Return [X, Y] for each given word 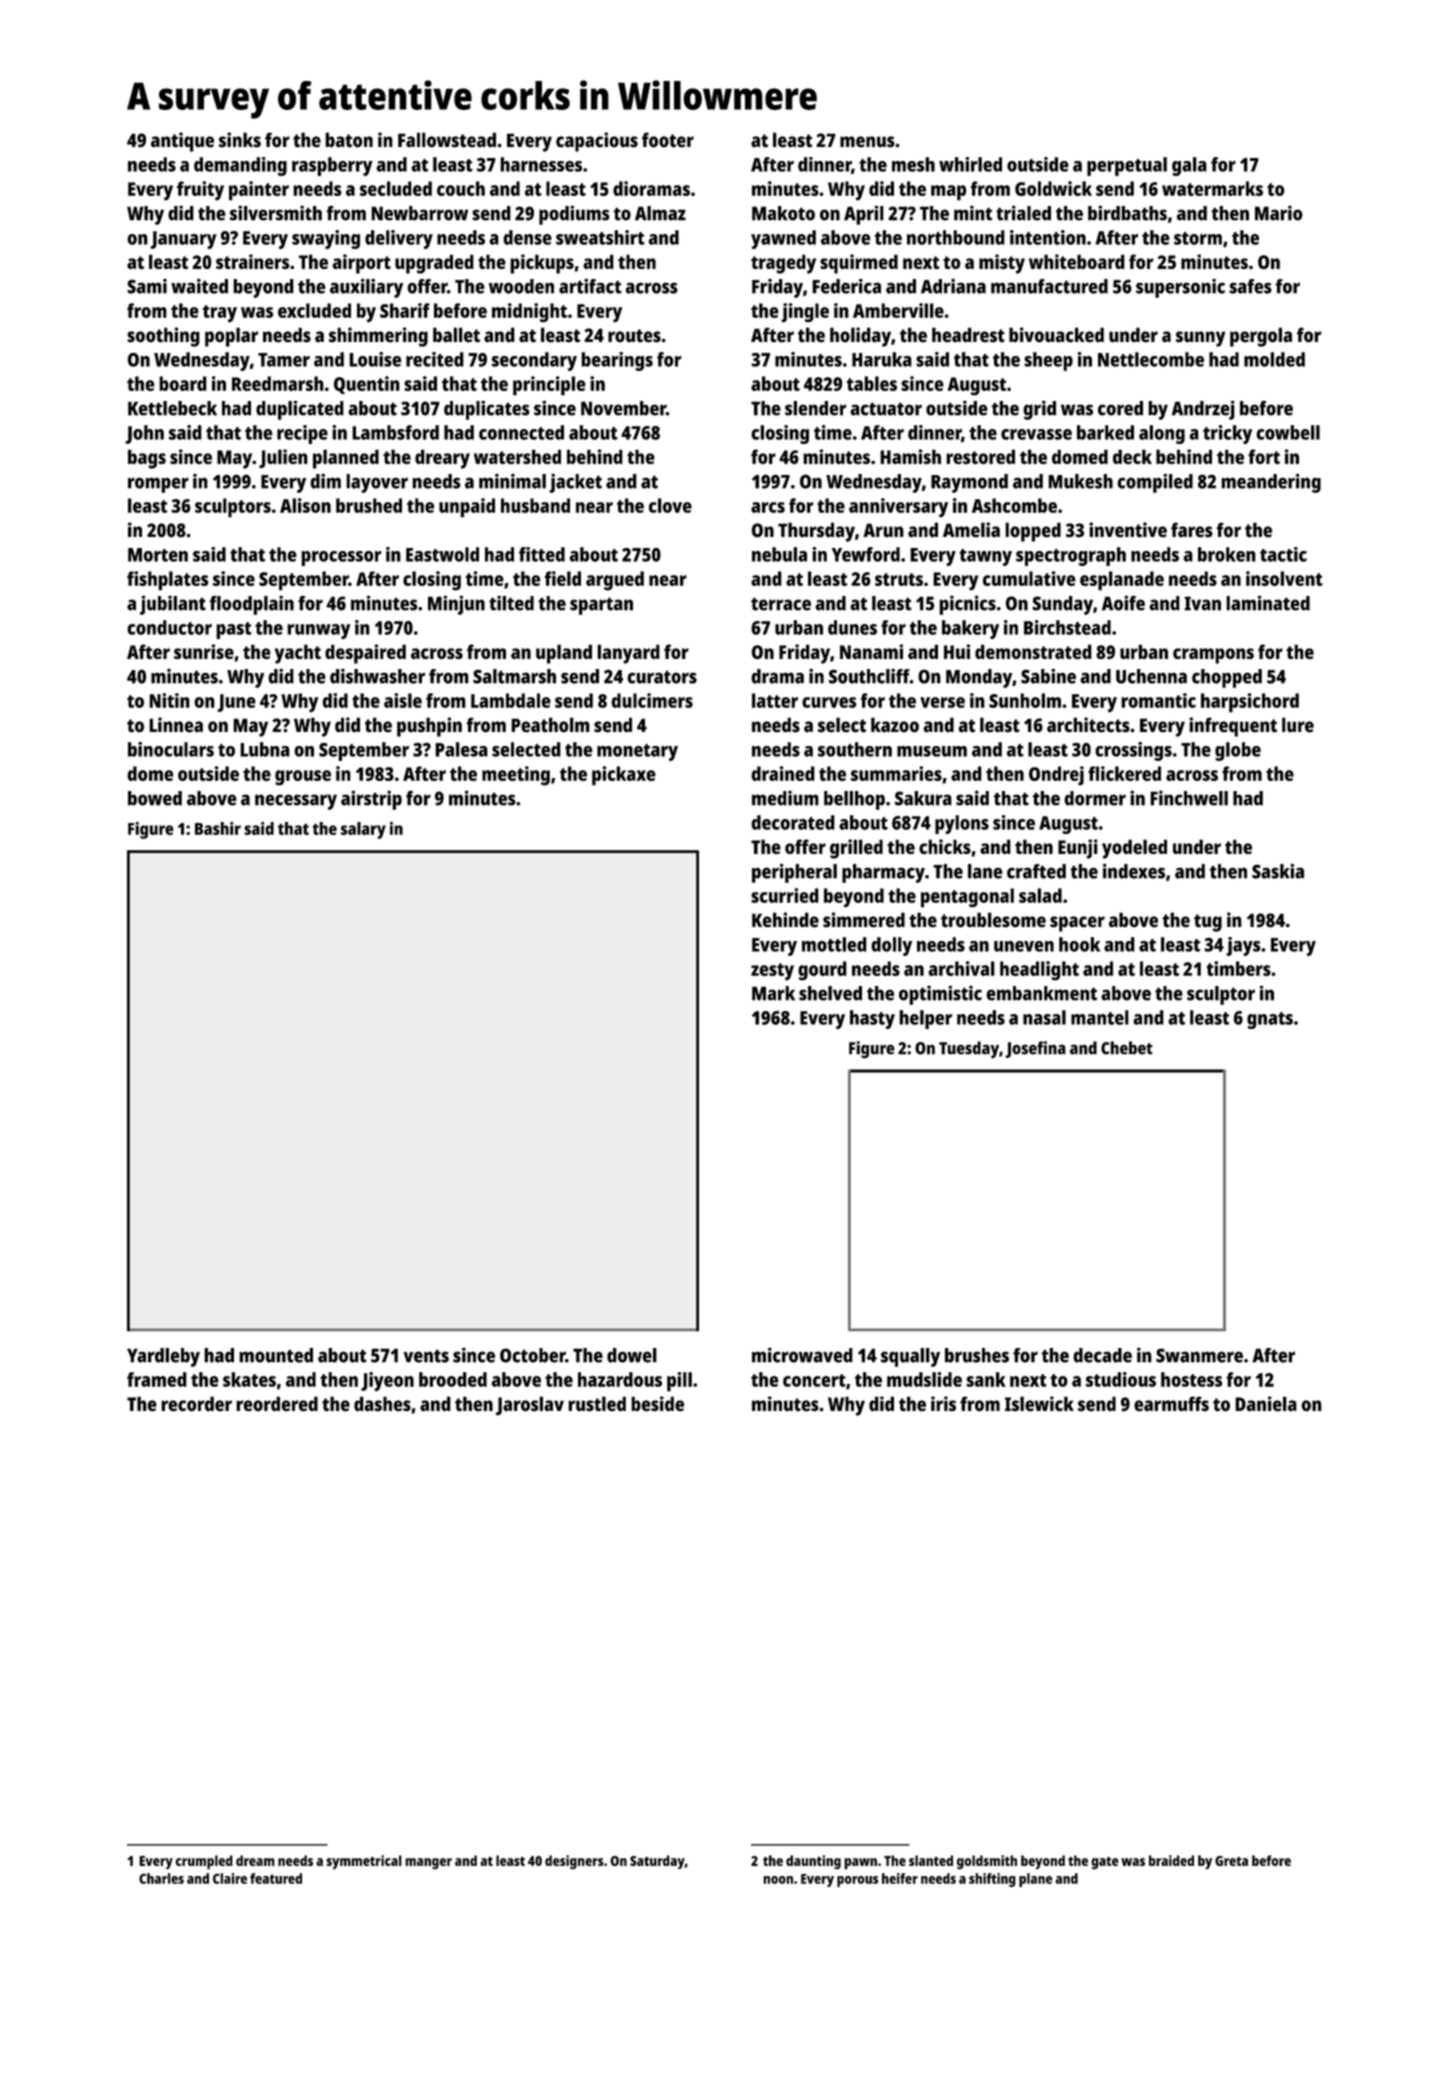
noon [778, 1880]
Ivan [1202, 603]
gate [1105, 1862]
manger [428, 1863]
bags [147, 459]
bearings [617, 361]
